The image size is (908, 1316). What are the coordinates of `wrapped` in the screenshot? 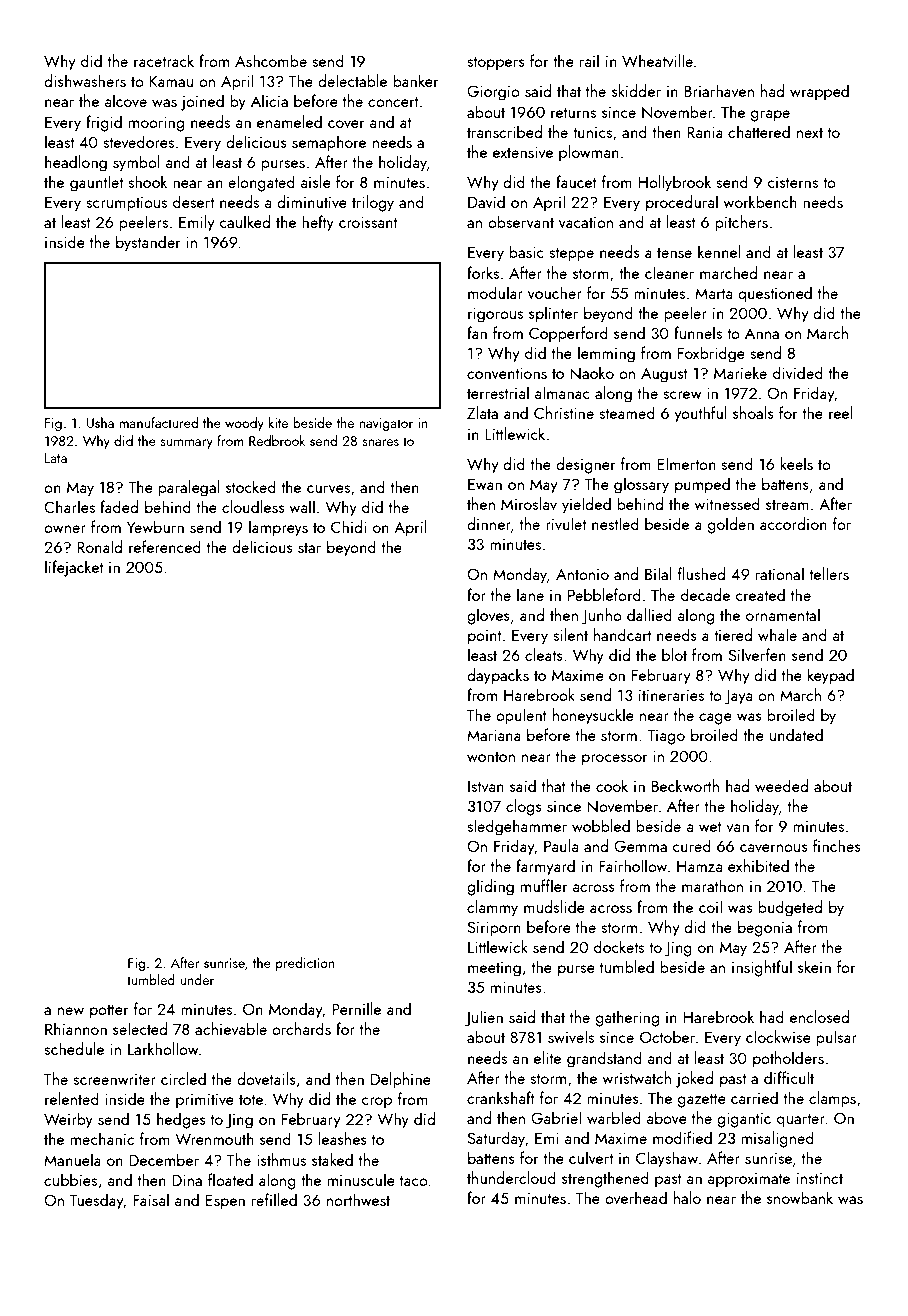 It's located at (819, 92).
